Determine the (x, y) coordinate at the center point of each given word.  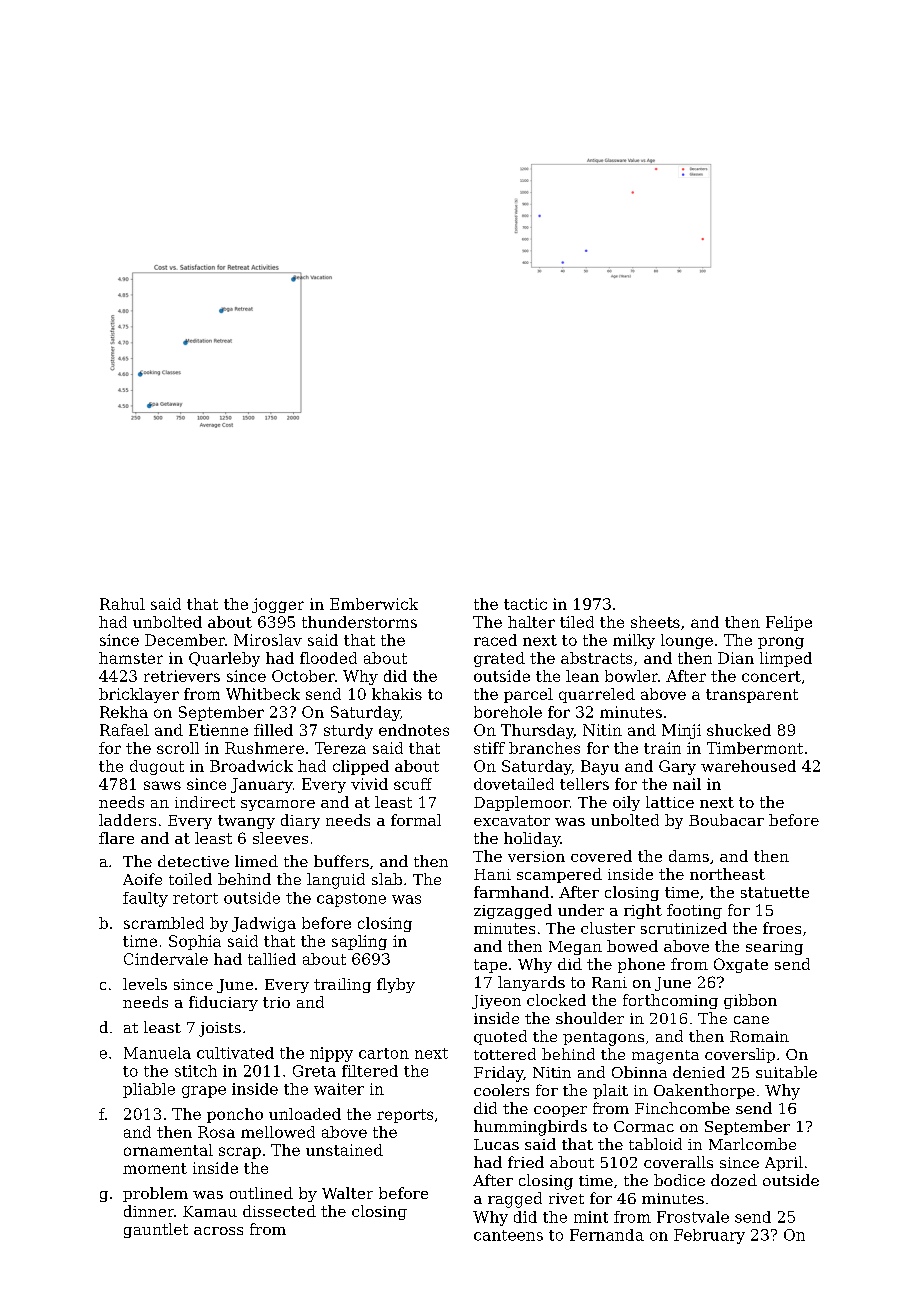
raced (495, 640)
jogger (278, 605)
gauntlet (156, 1230)
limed (256, 861)
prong (781, 643)
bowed (632, 946)
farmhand (511, 892)
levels (145, 984)
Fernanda (607, 1235)
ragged (515, 1200)
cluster (608, 928)
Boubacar (726, 820)
